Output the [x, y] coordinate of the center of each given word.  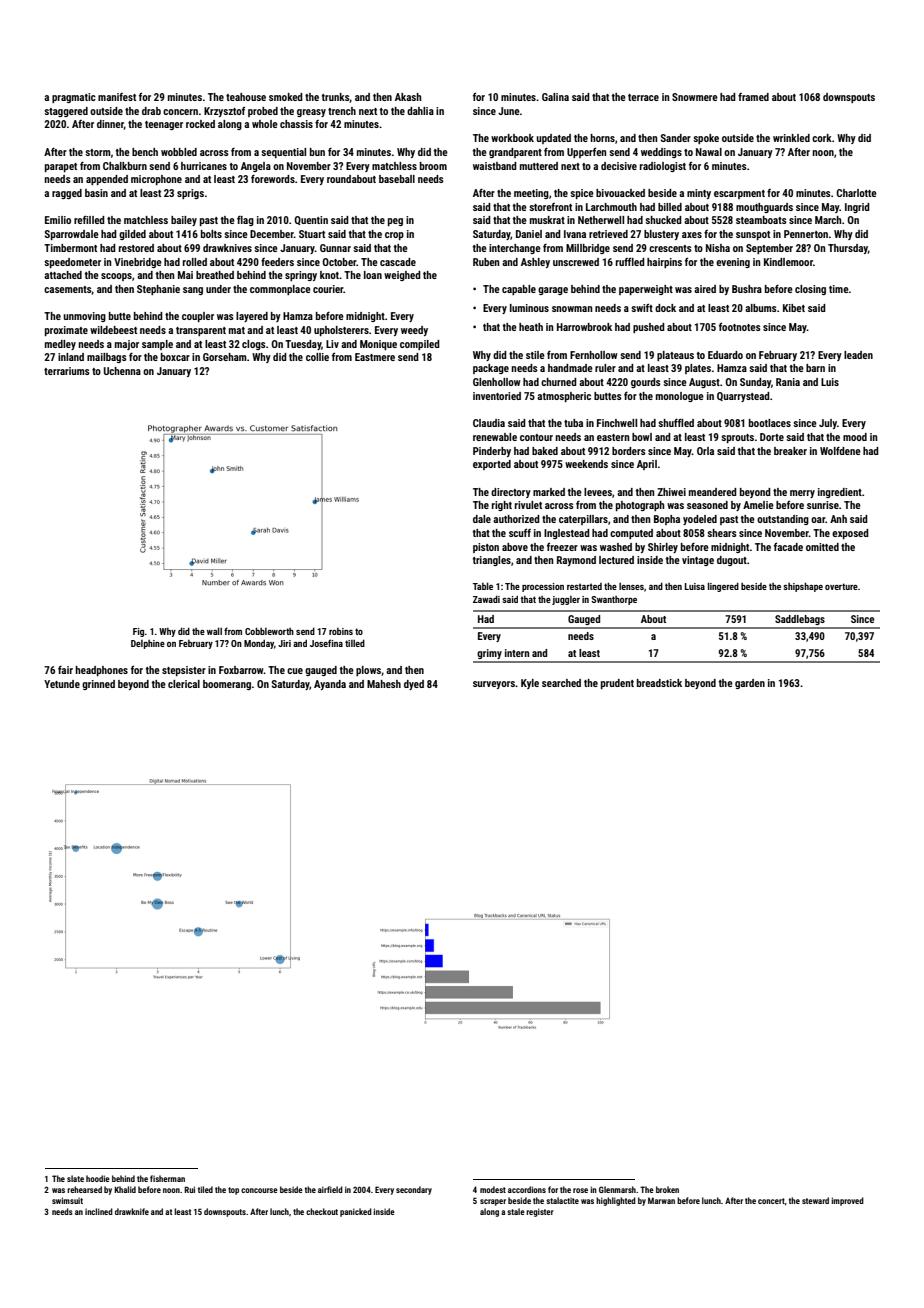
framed [753, 97]
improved [847, 1201]
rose [580, 1190]
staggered [66, 112]
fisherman [167, 1178]
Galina [555, 97]
